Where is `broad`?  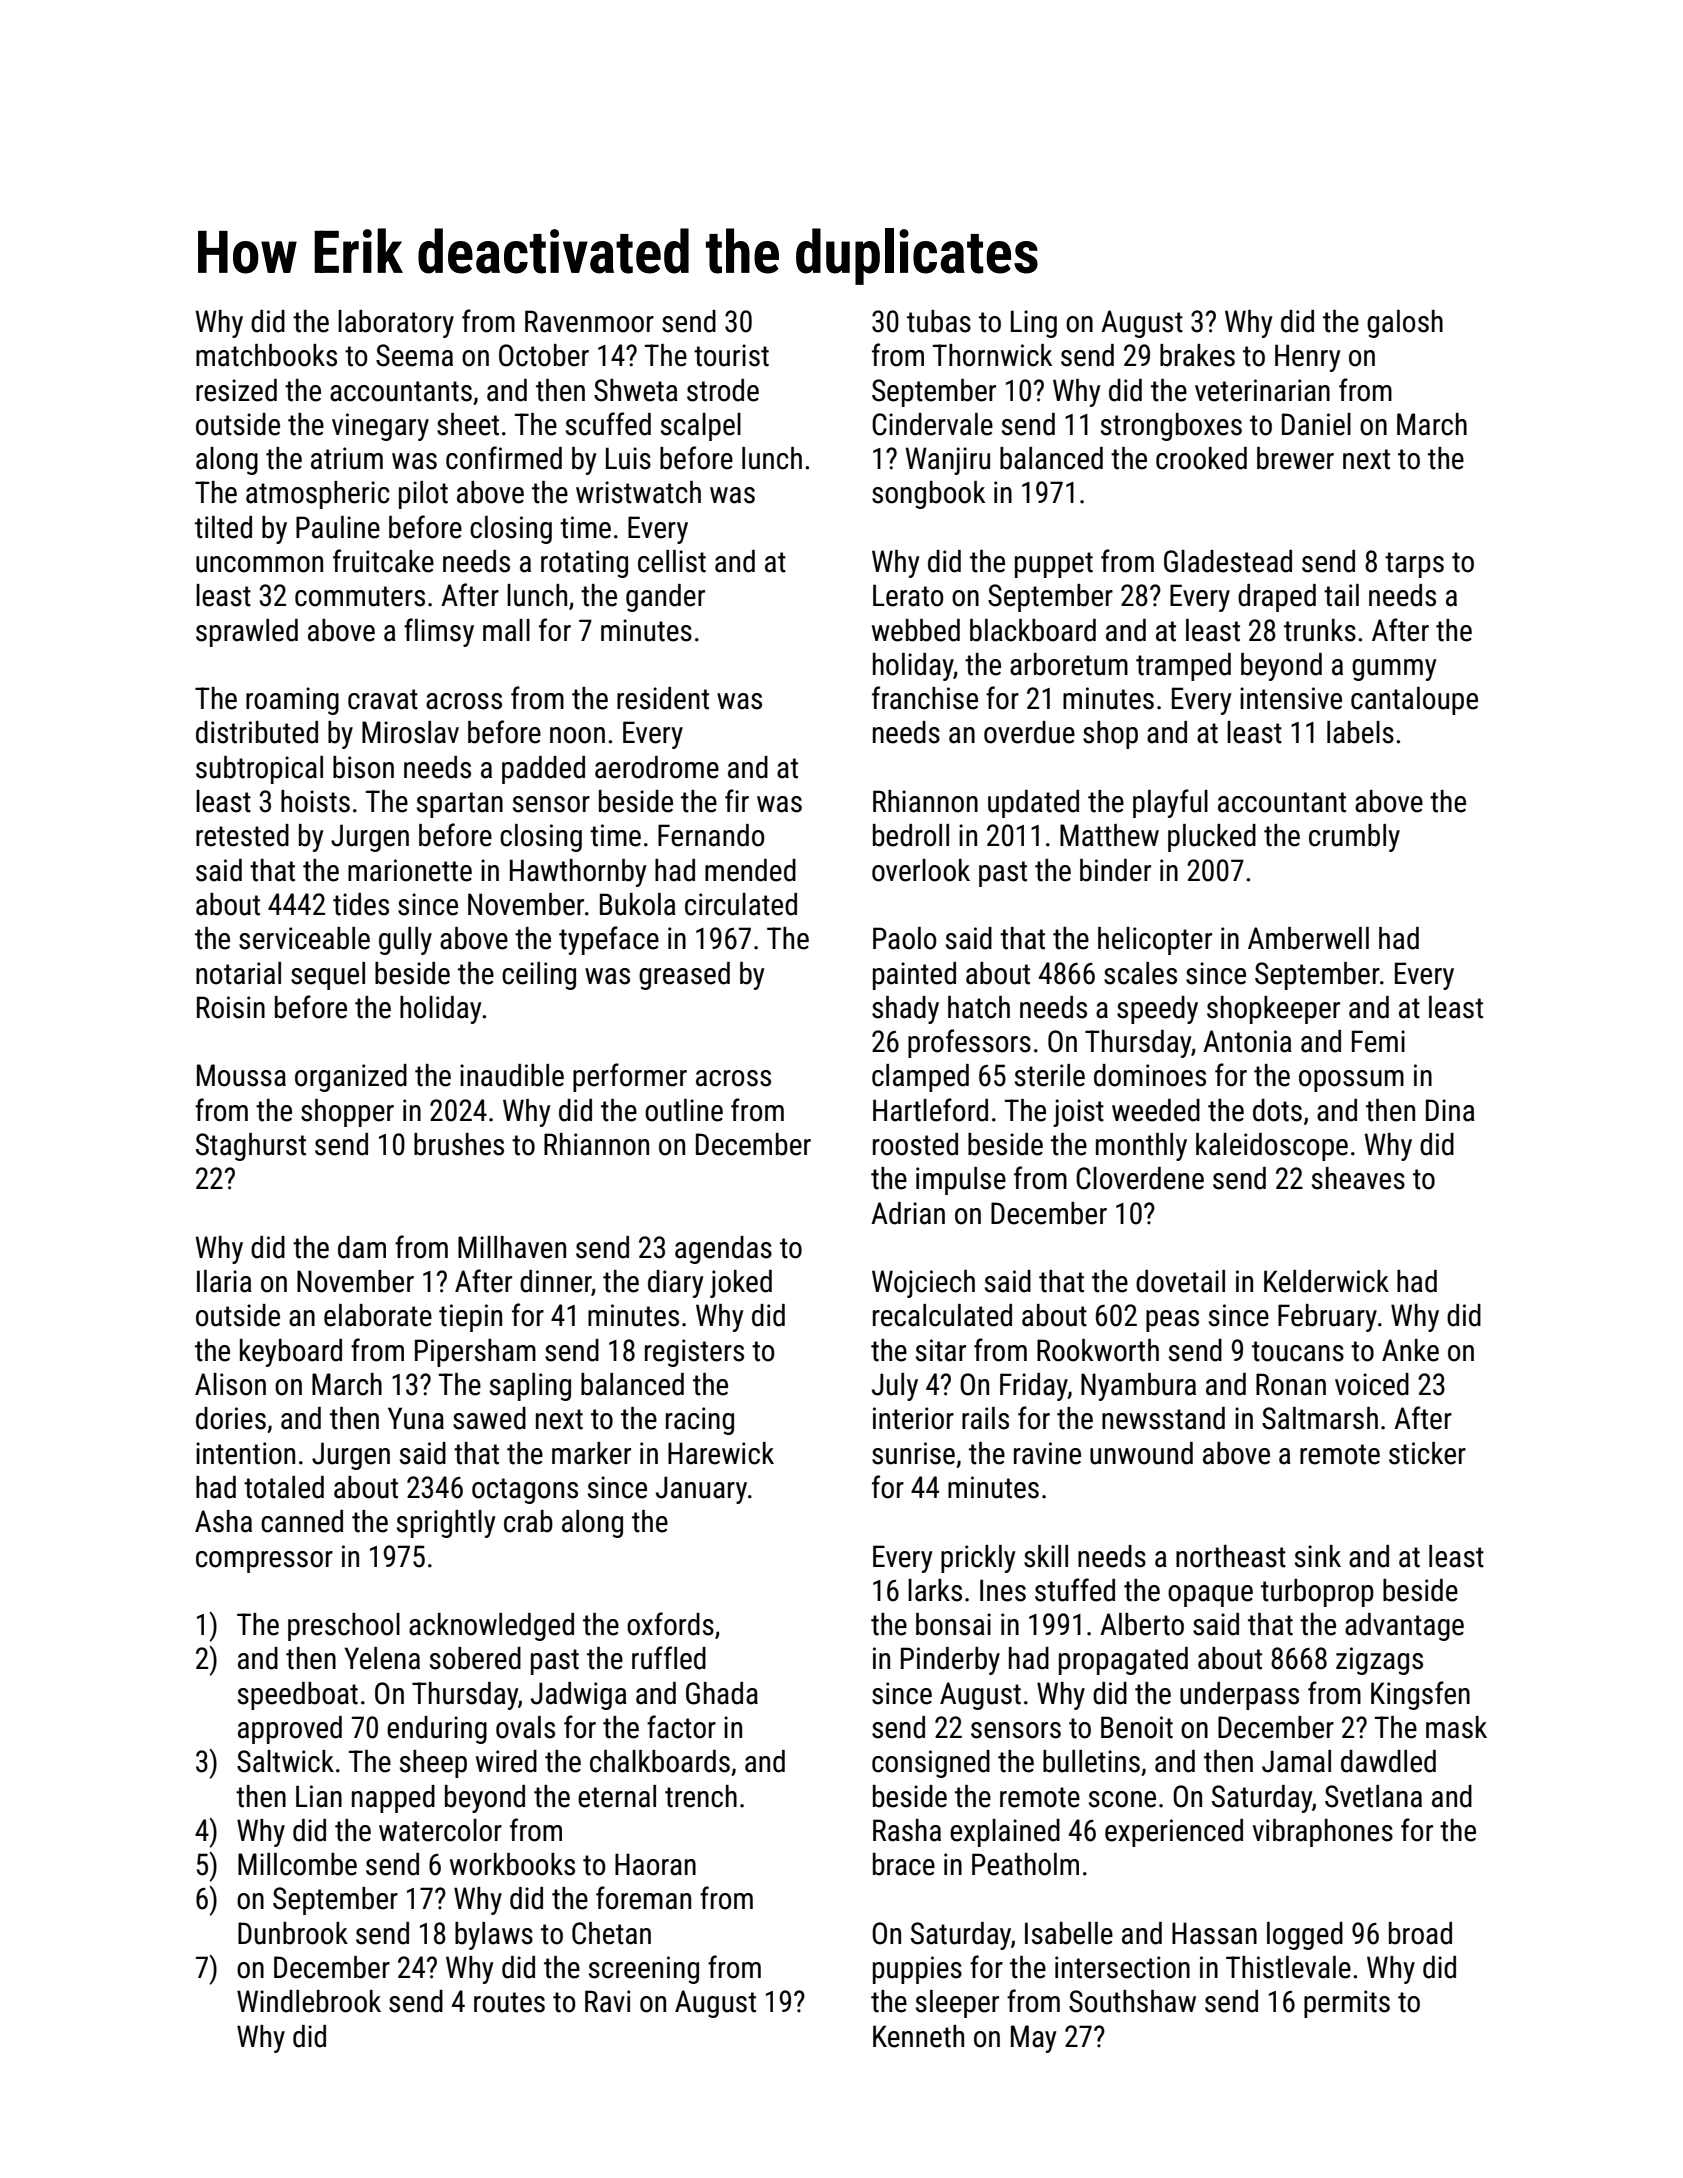 broad is located at coordinates (1420, 1933).
